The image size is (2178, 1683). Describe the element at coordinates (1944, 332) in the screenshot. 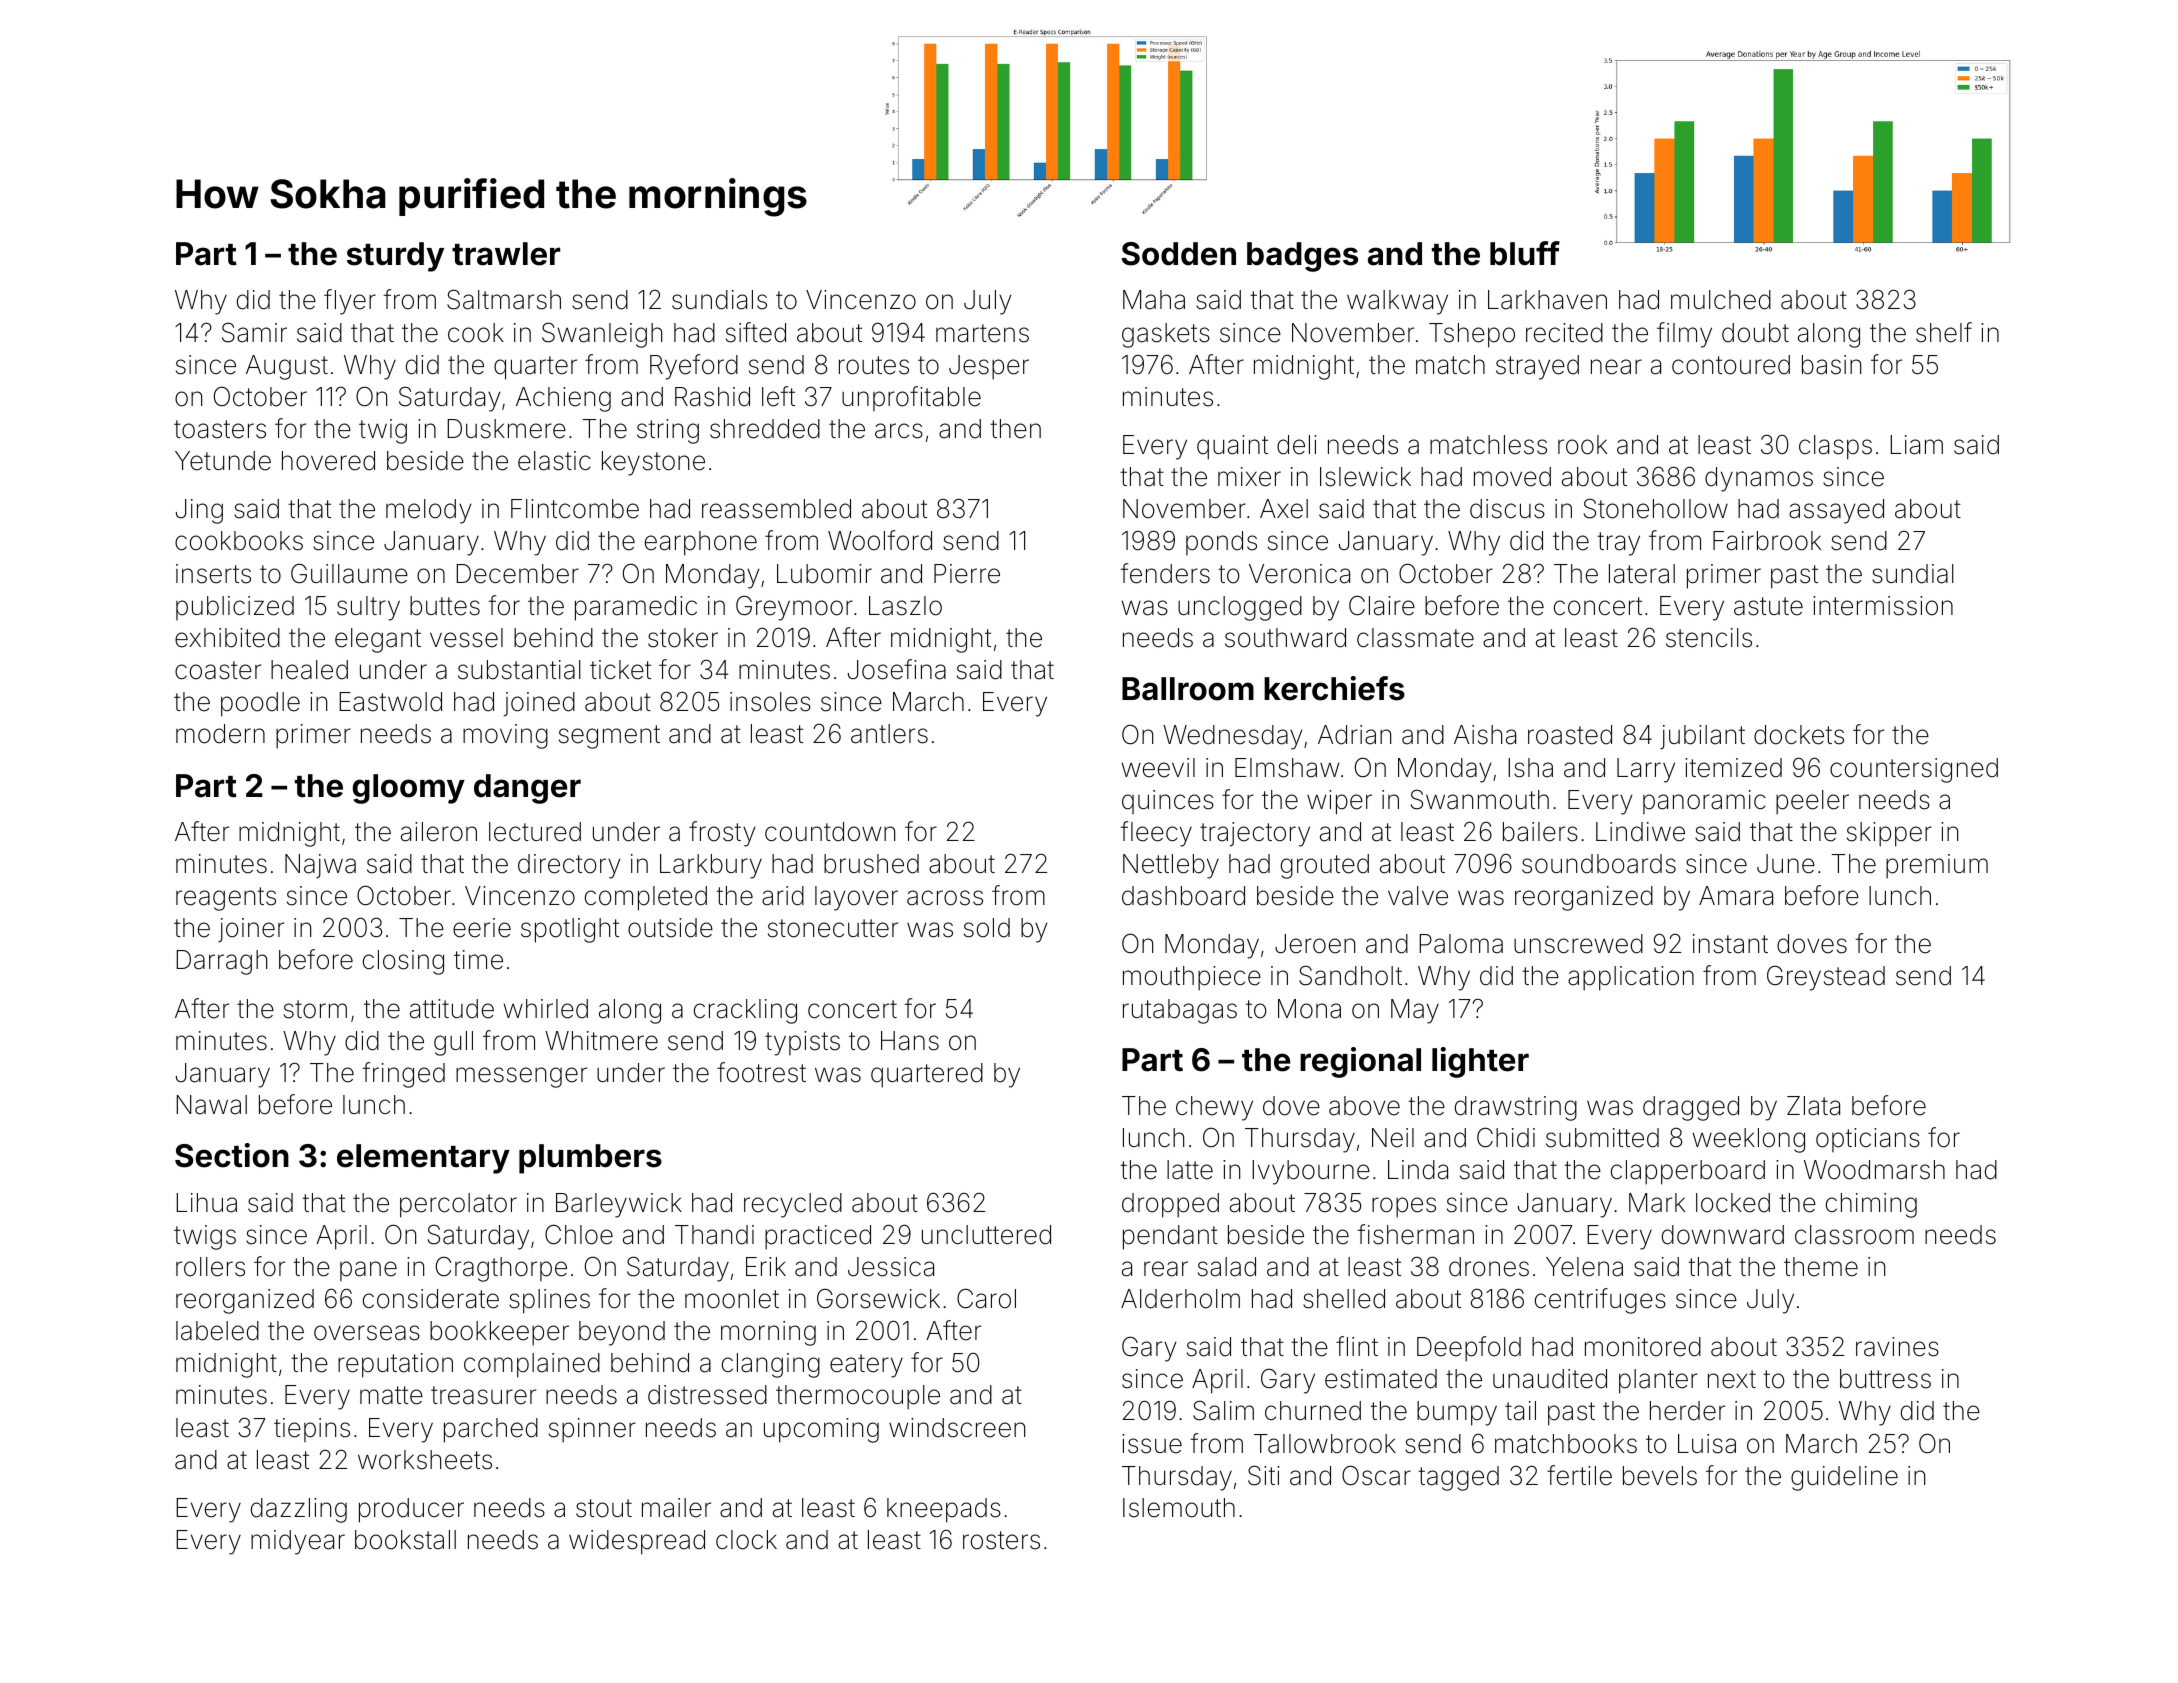

I see `shelf` at that location.
